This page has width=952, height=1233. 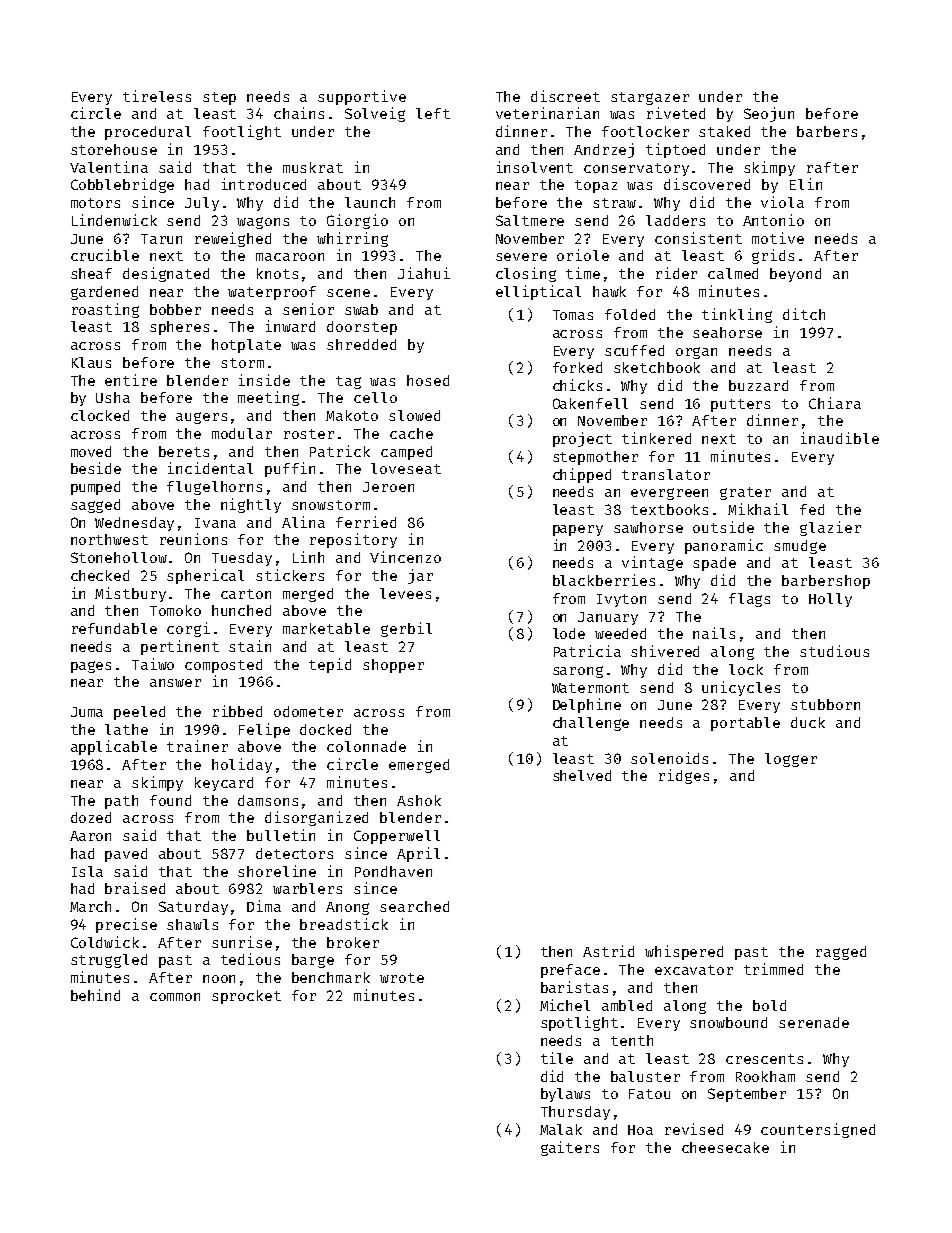 What do you see at coordinates (414, 415) in the page?
I see `slowed` at bounding box center [414, 415].
